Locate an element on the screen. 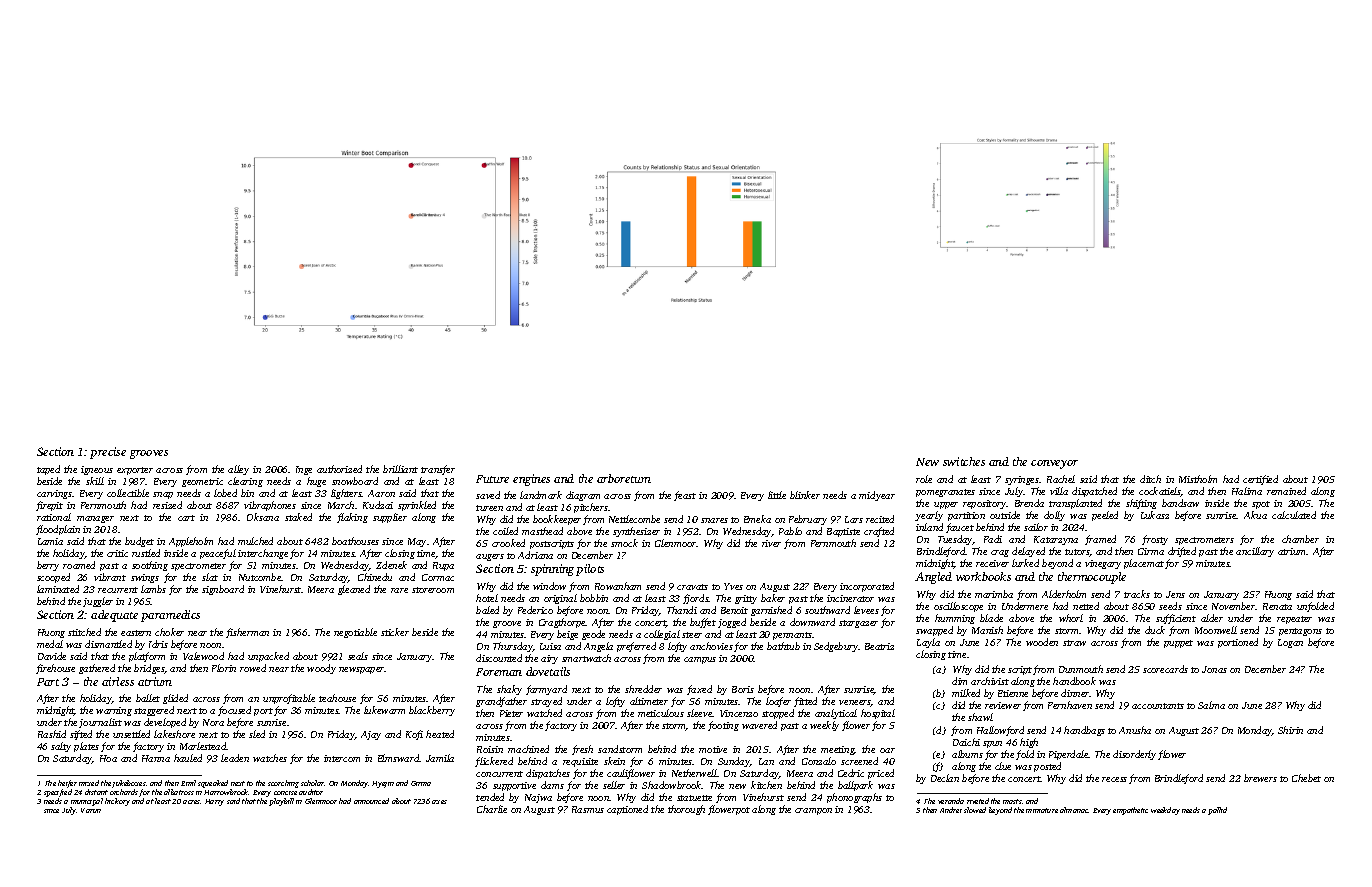 This screenshot has width=1372, height=887. switches is located at coordinates (964, 461).
